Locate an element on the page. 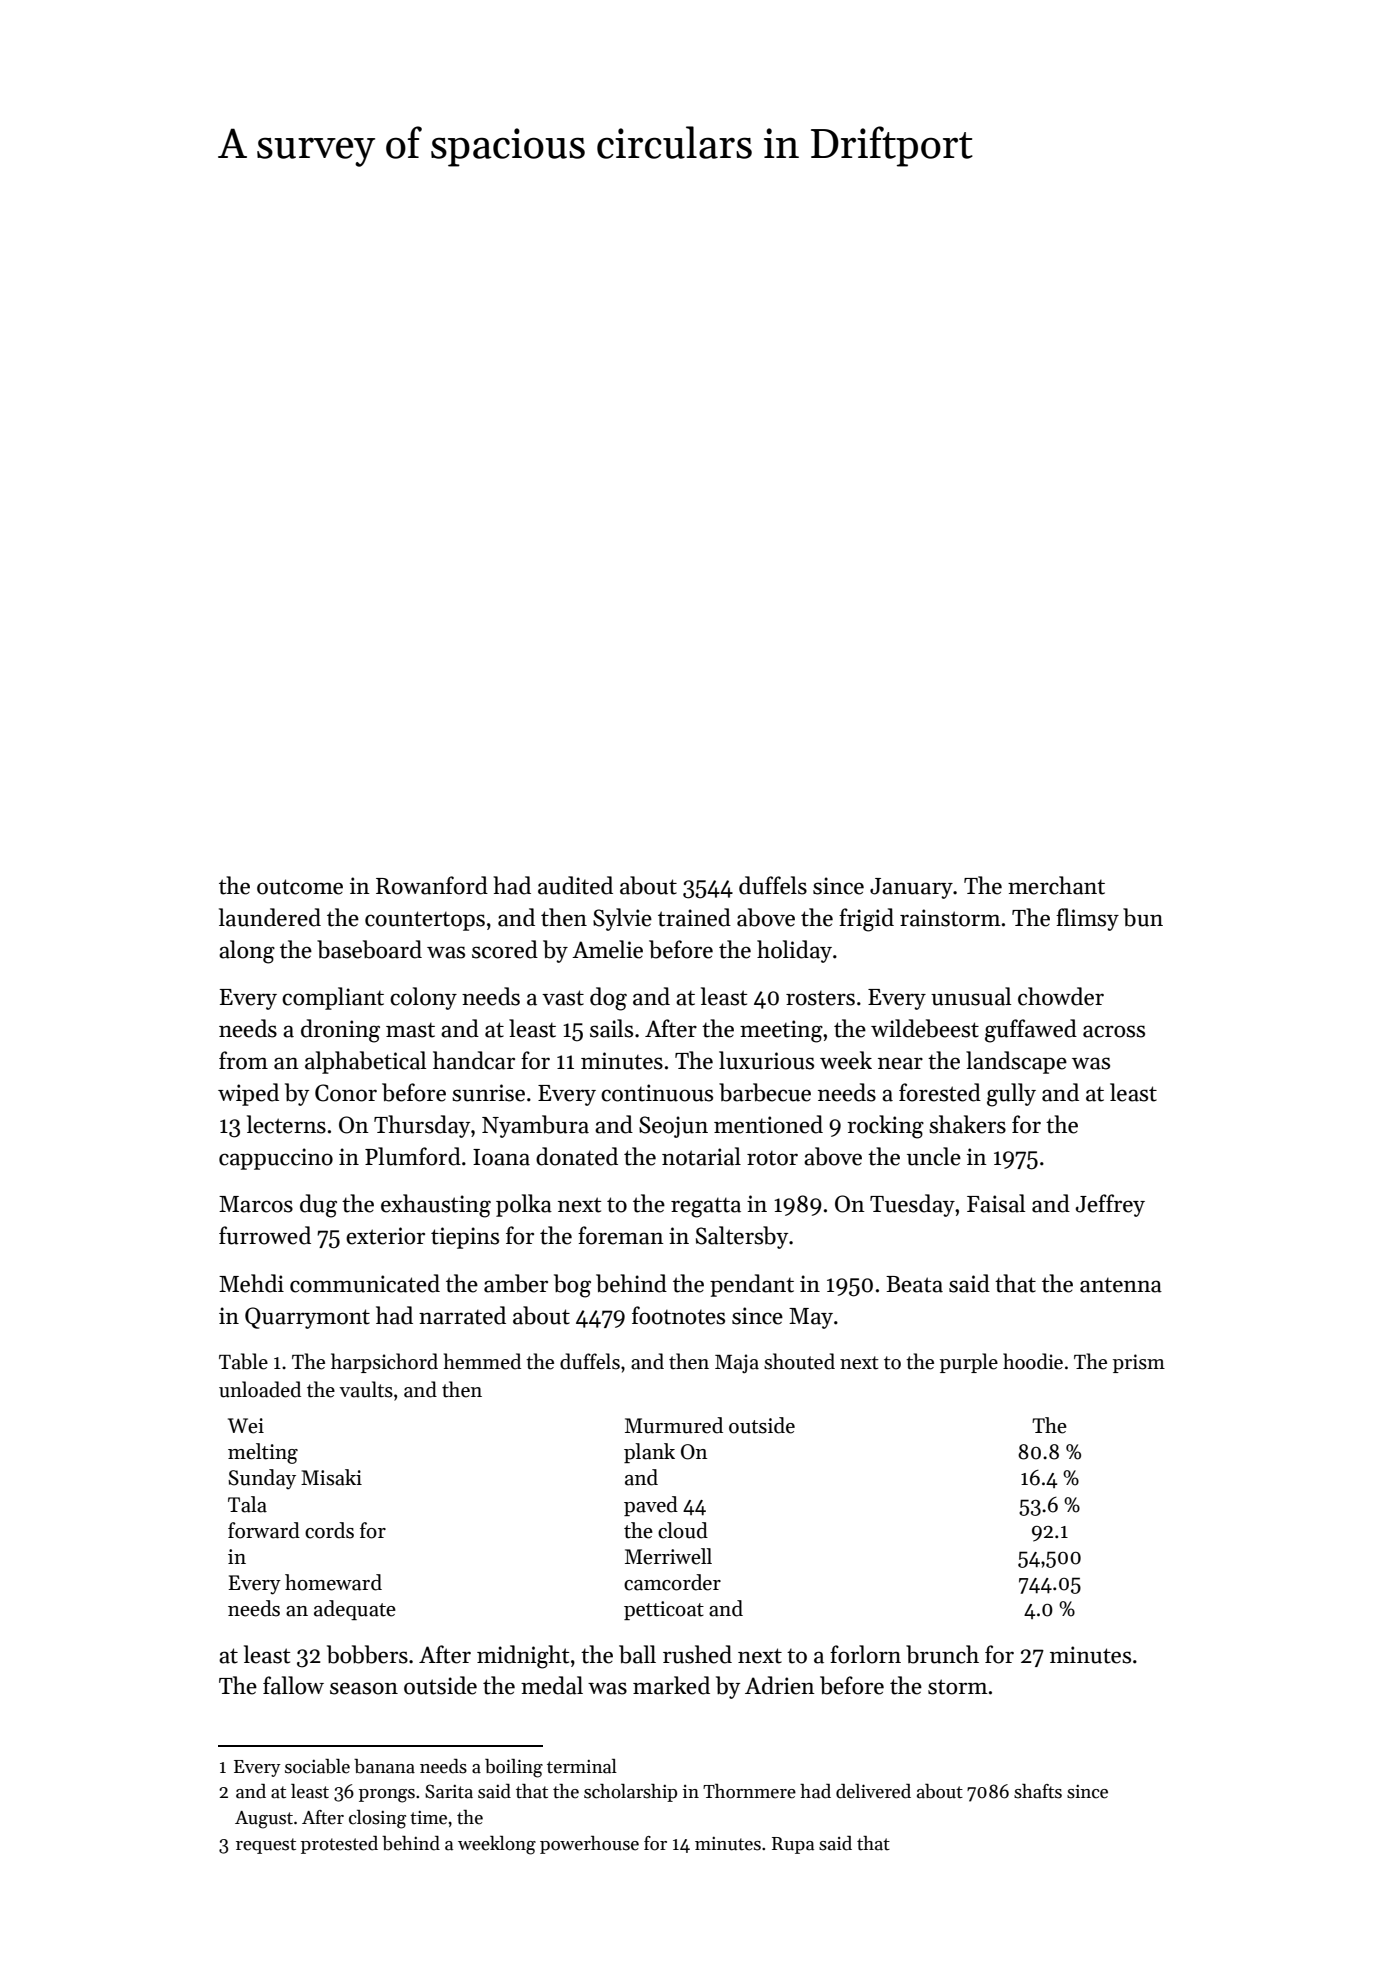 Image resolution: width=1386 pixels, height=1969 pixels. powerhouse is located at coordinates (589, 1845).
